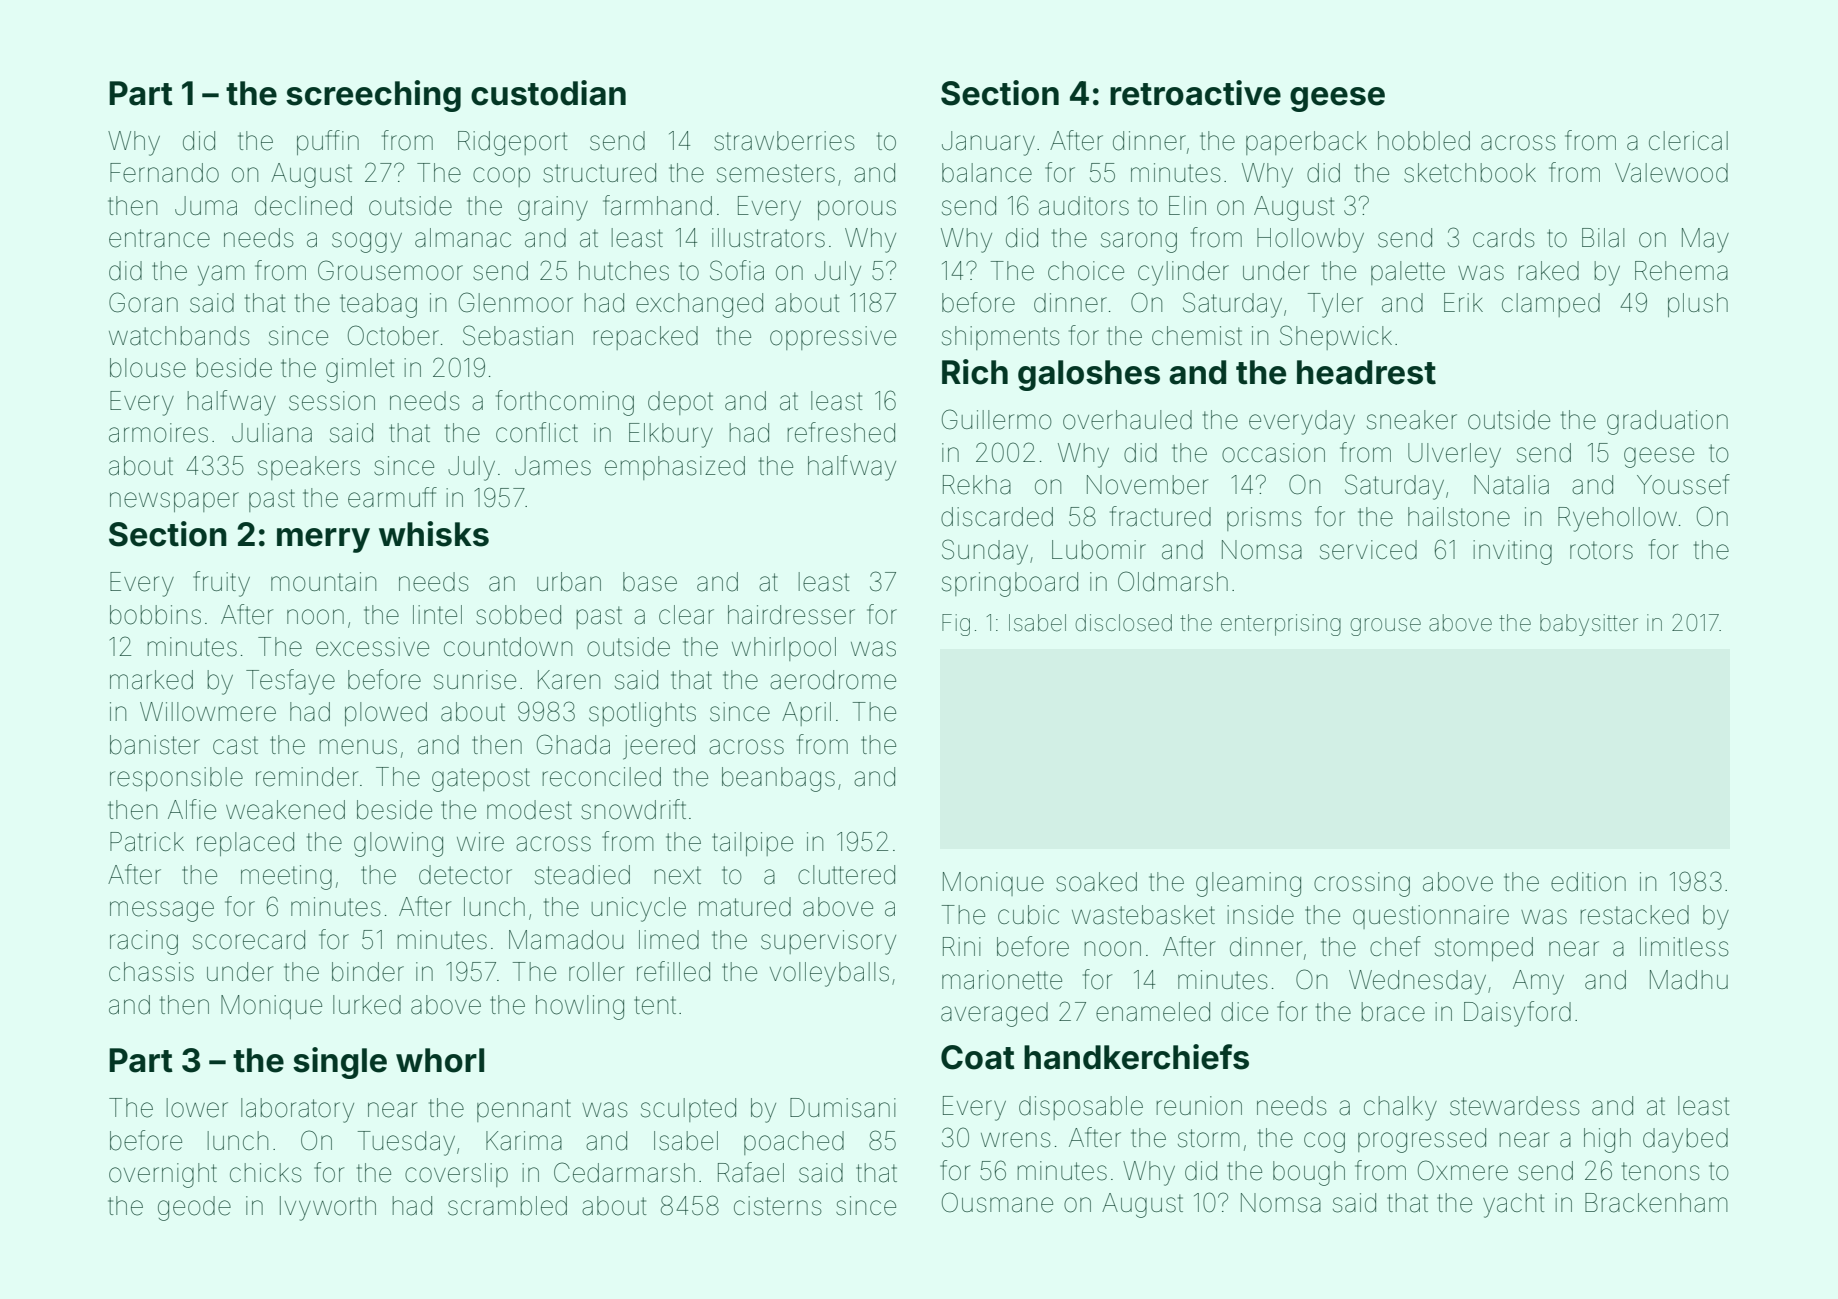  Describe the element at coordinates (1513, 1205) in the image. I see `yacht` at that location.
